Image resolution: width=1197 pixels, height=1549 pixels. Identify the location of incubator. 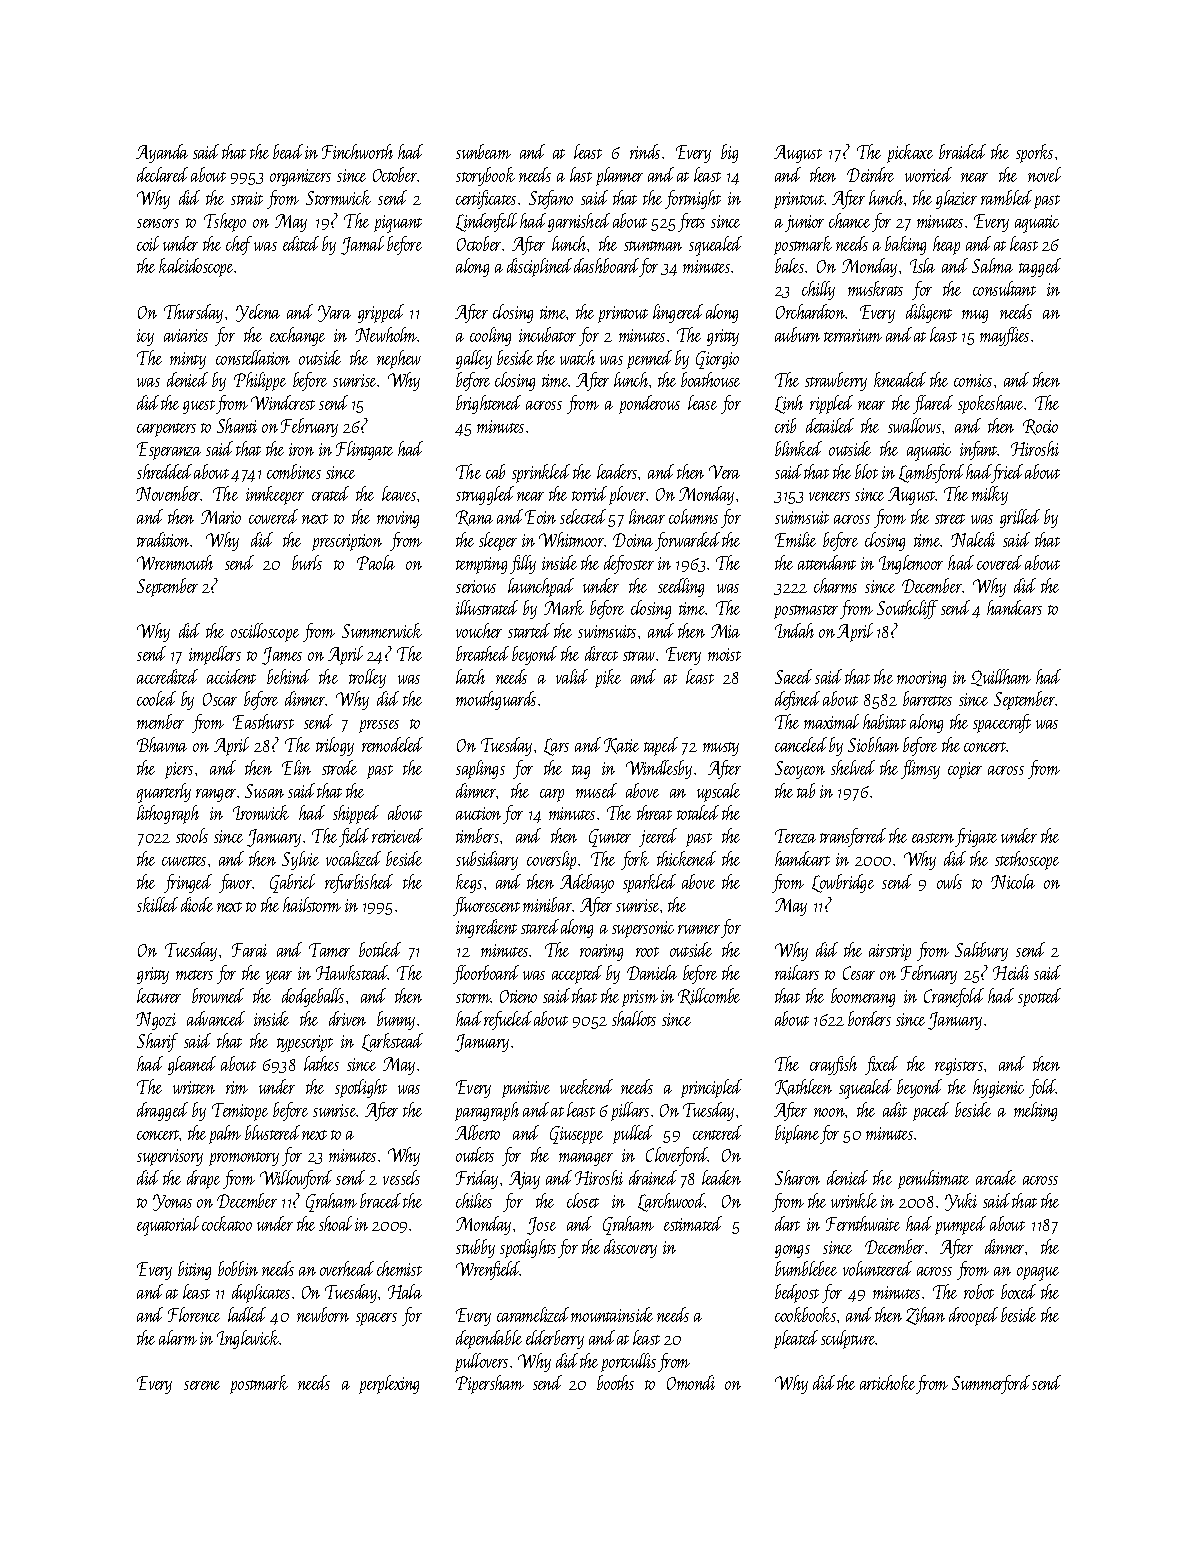
(547, 334).
